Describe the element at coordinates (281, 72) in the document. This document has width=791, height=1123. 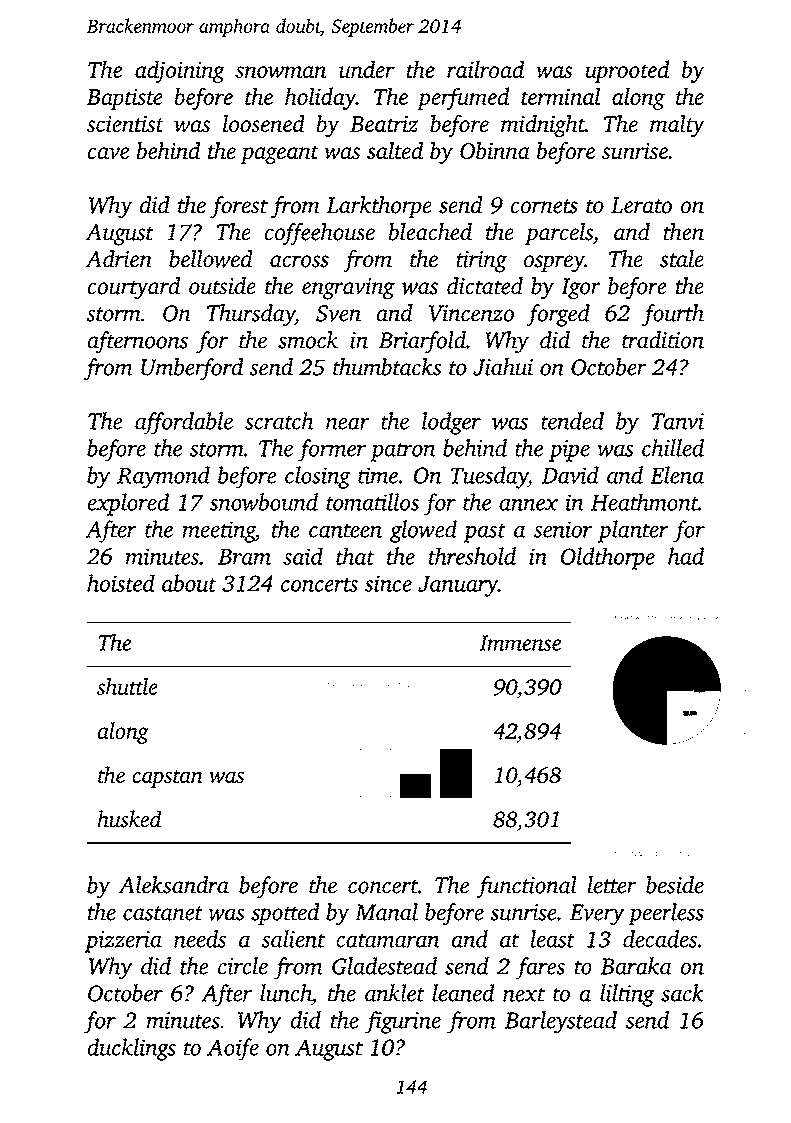
I see `snowman` at that location.
